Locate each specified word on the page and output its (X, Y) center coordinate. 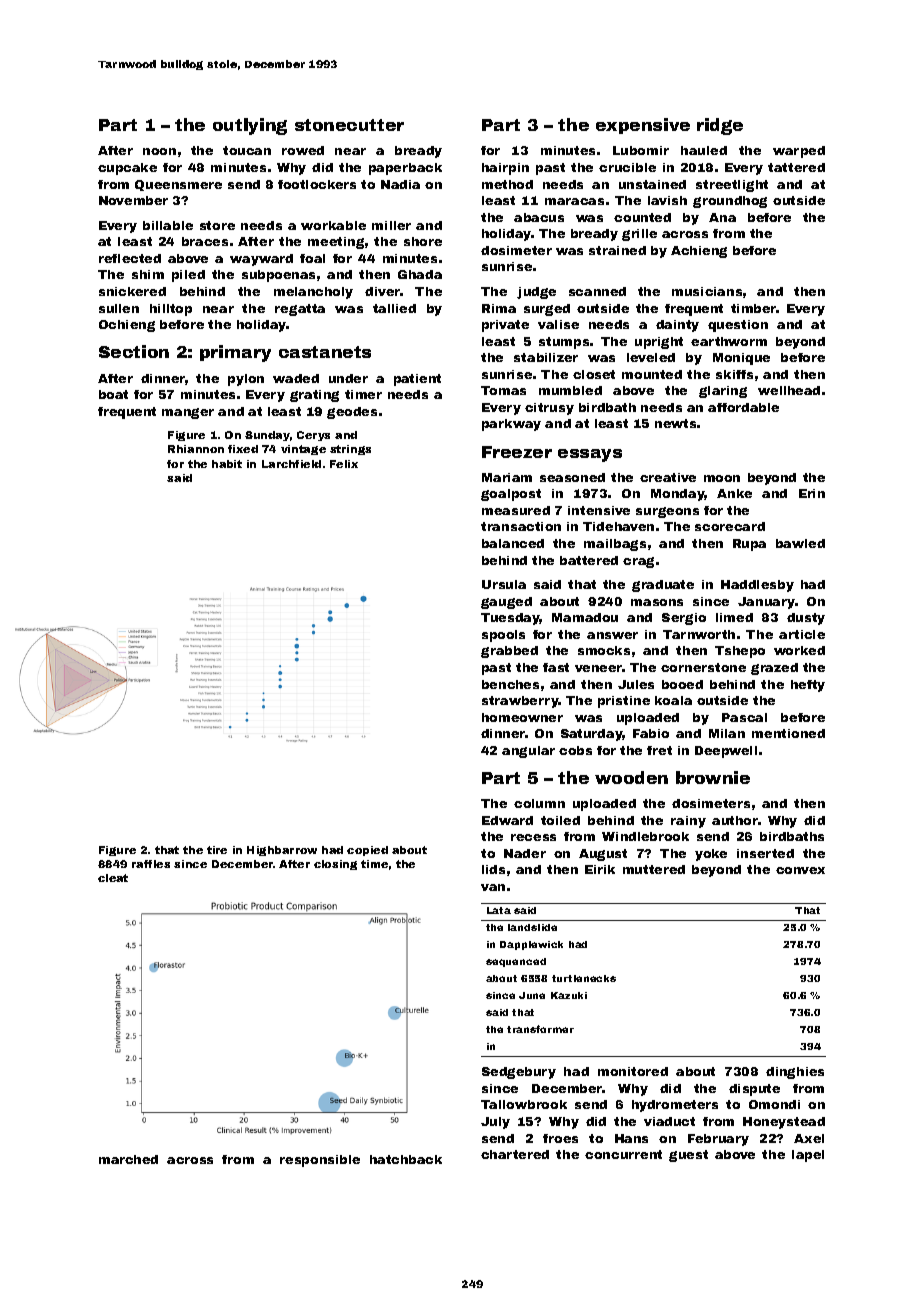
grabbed (509, 652)
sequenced (516, 962)
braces (205, 241)
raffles (151, 864)
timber (753, 308)
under (348, 378)
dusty (806, 619)
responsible (320, 1161)
